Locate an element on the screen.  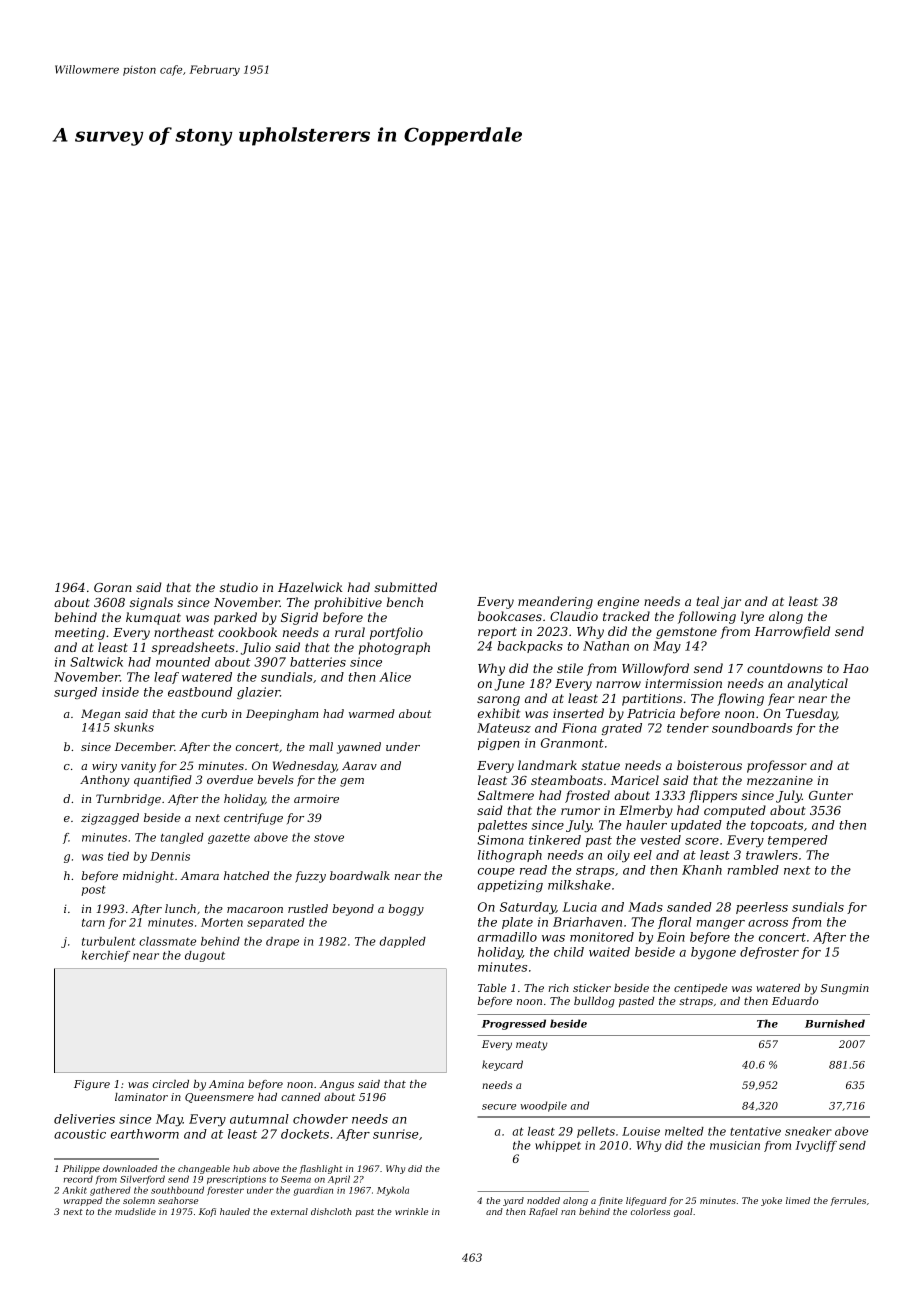
peerless is located at coordinates (762, 908).
